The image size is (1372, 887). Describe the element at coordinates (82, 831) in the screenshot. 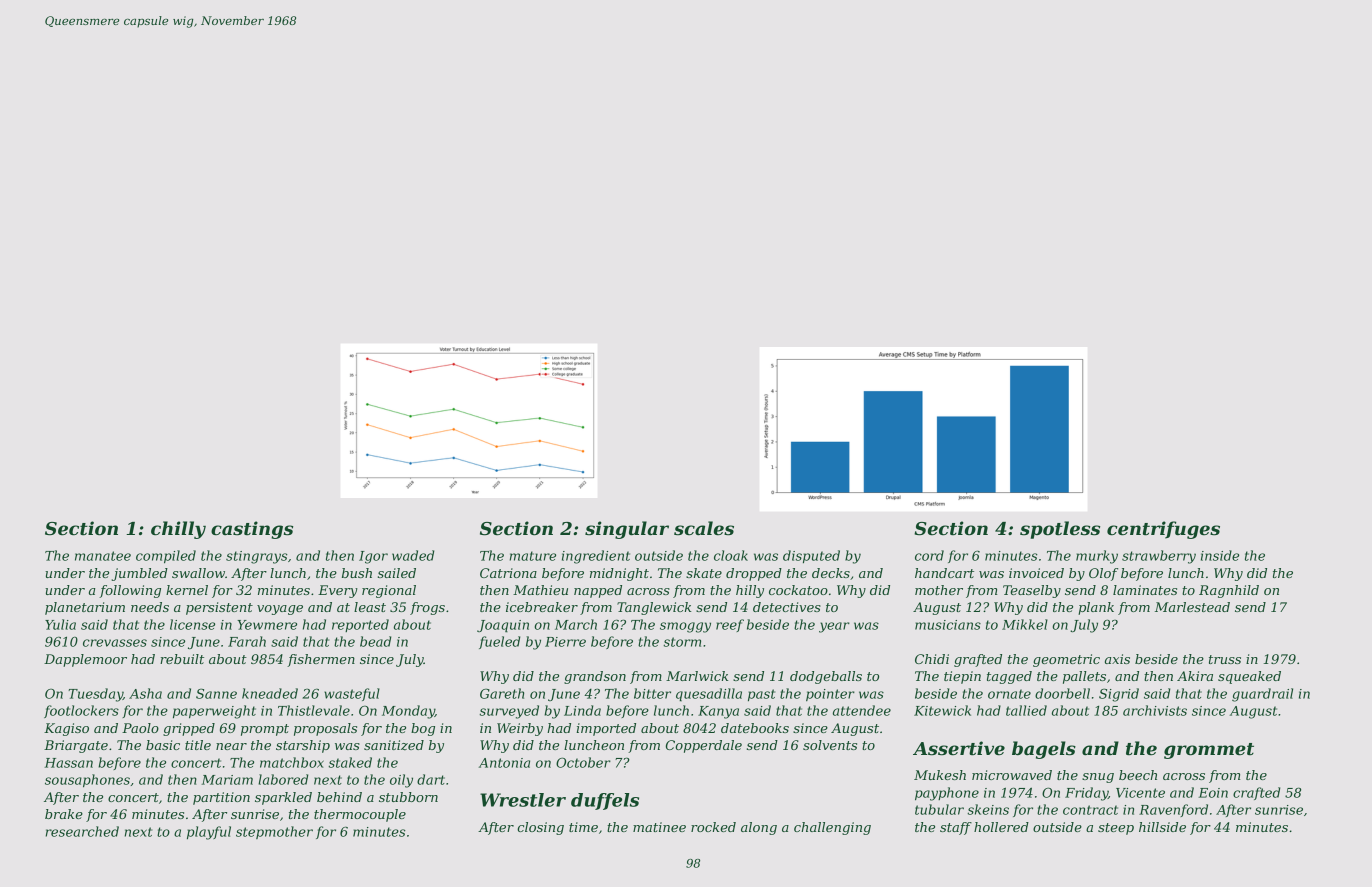

I see `researched` at that location.
